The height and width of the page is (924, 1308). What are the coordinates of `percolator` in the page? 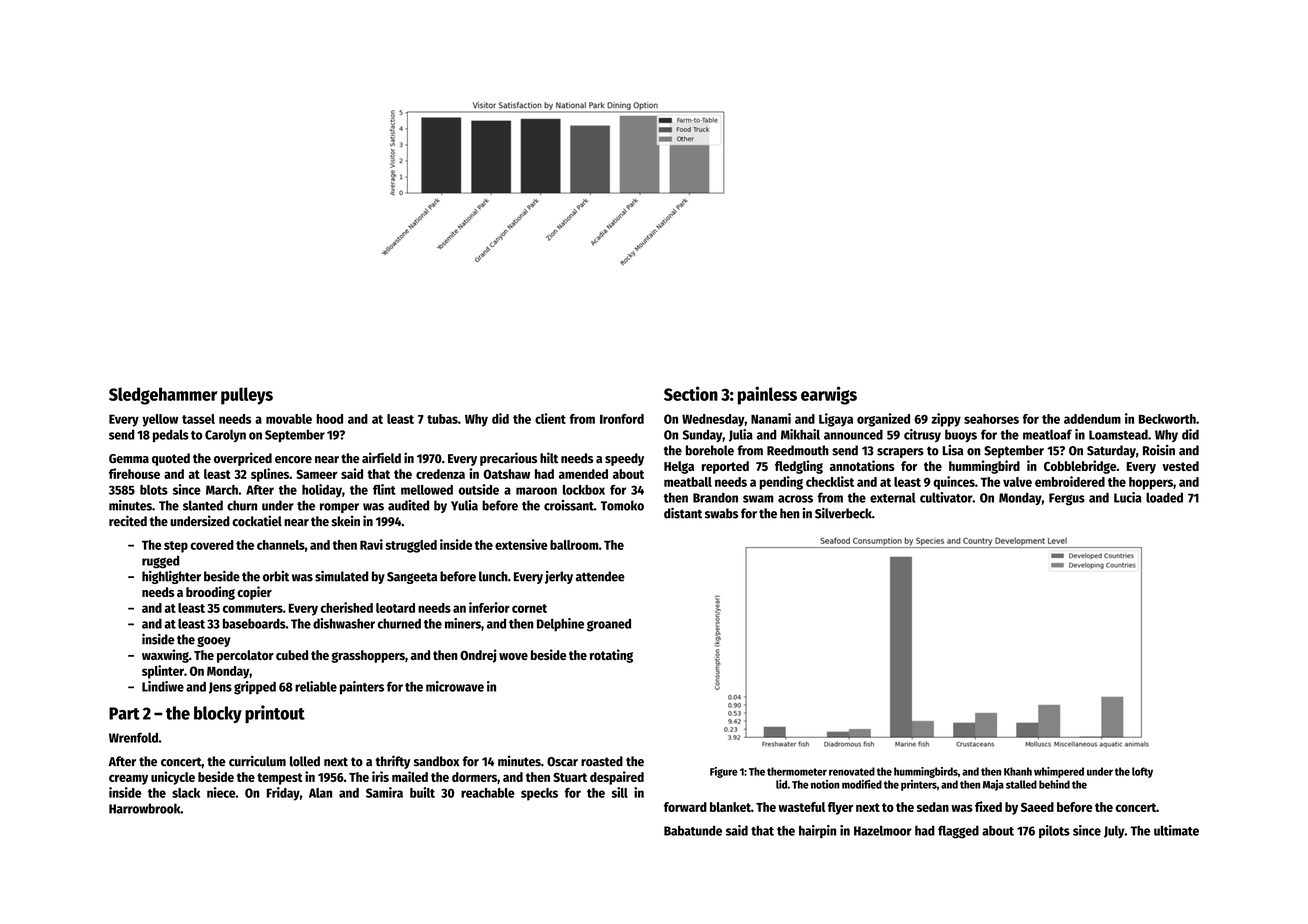 It's located at (245, 656).
